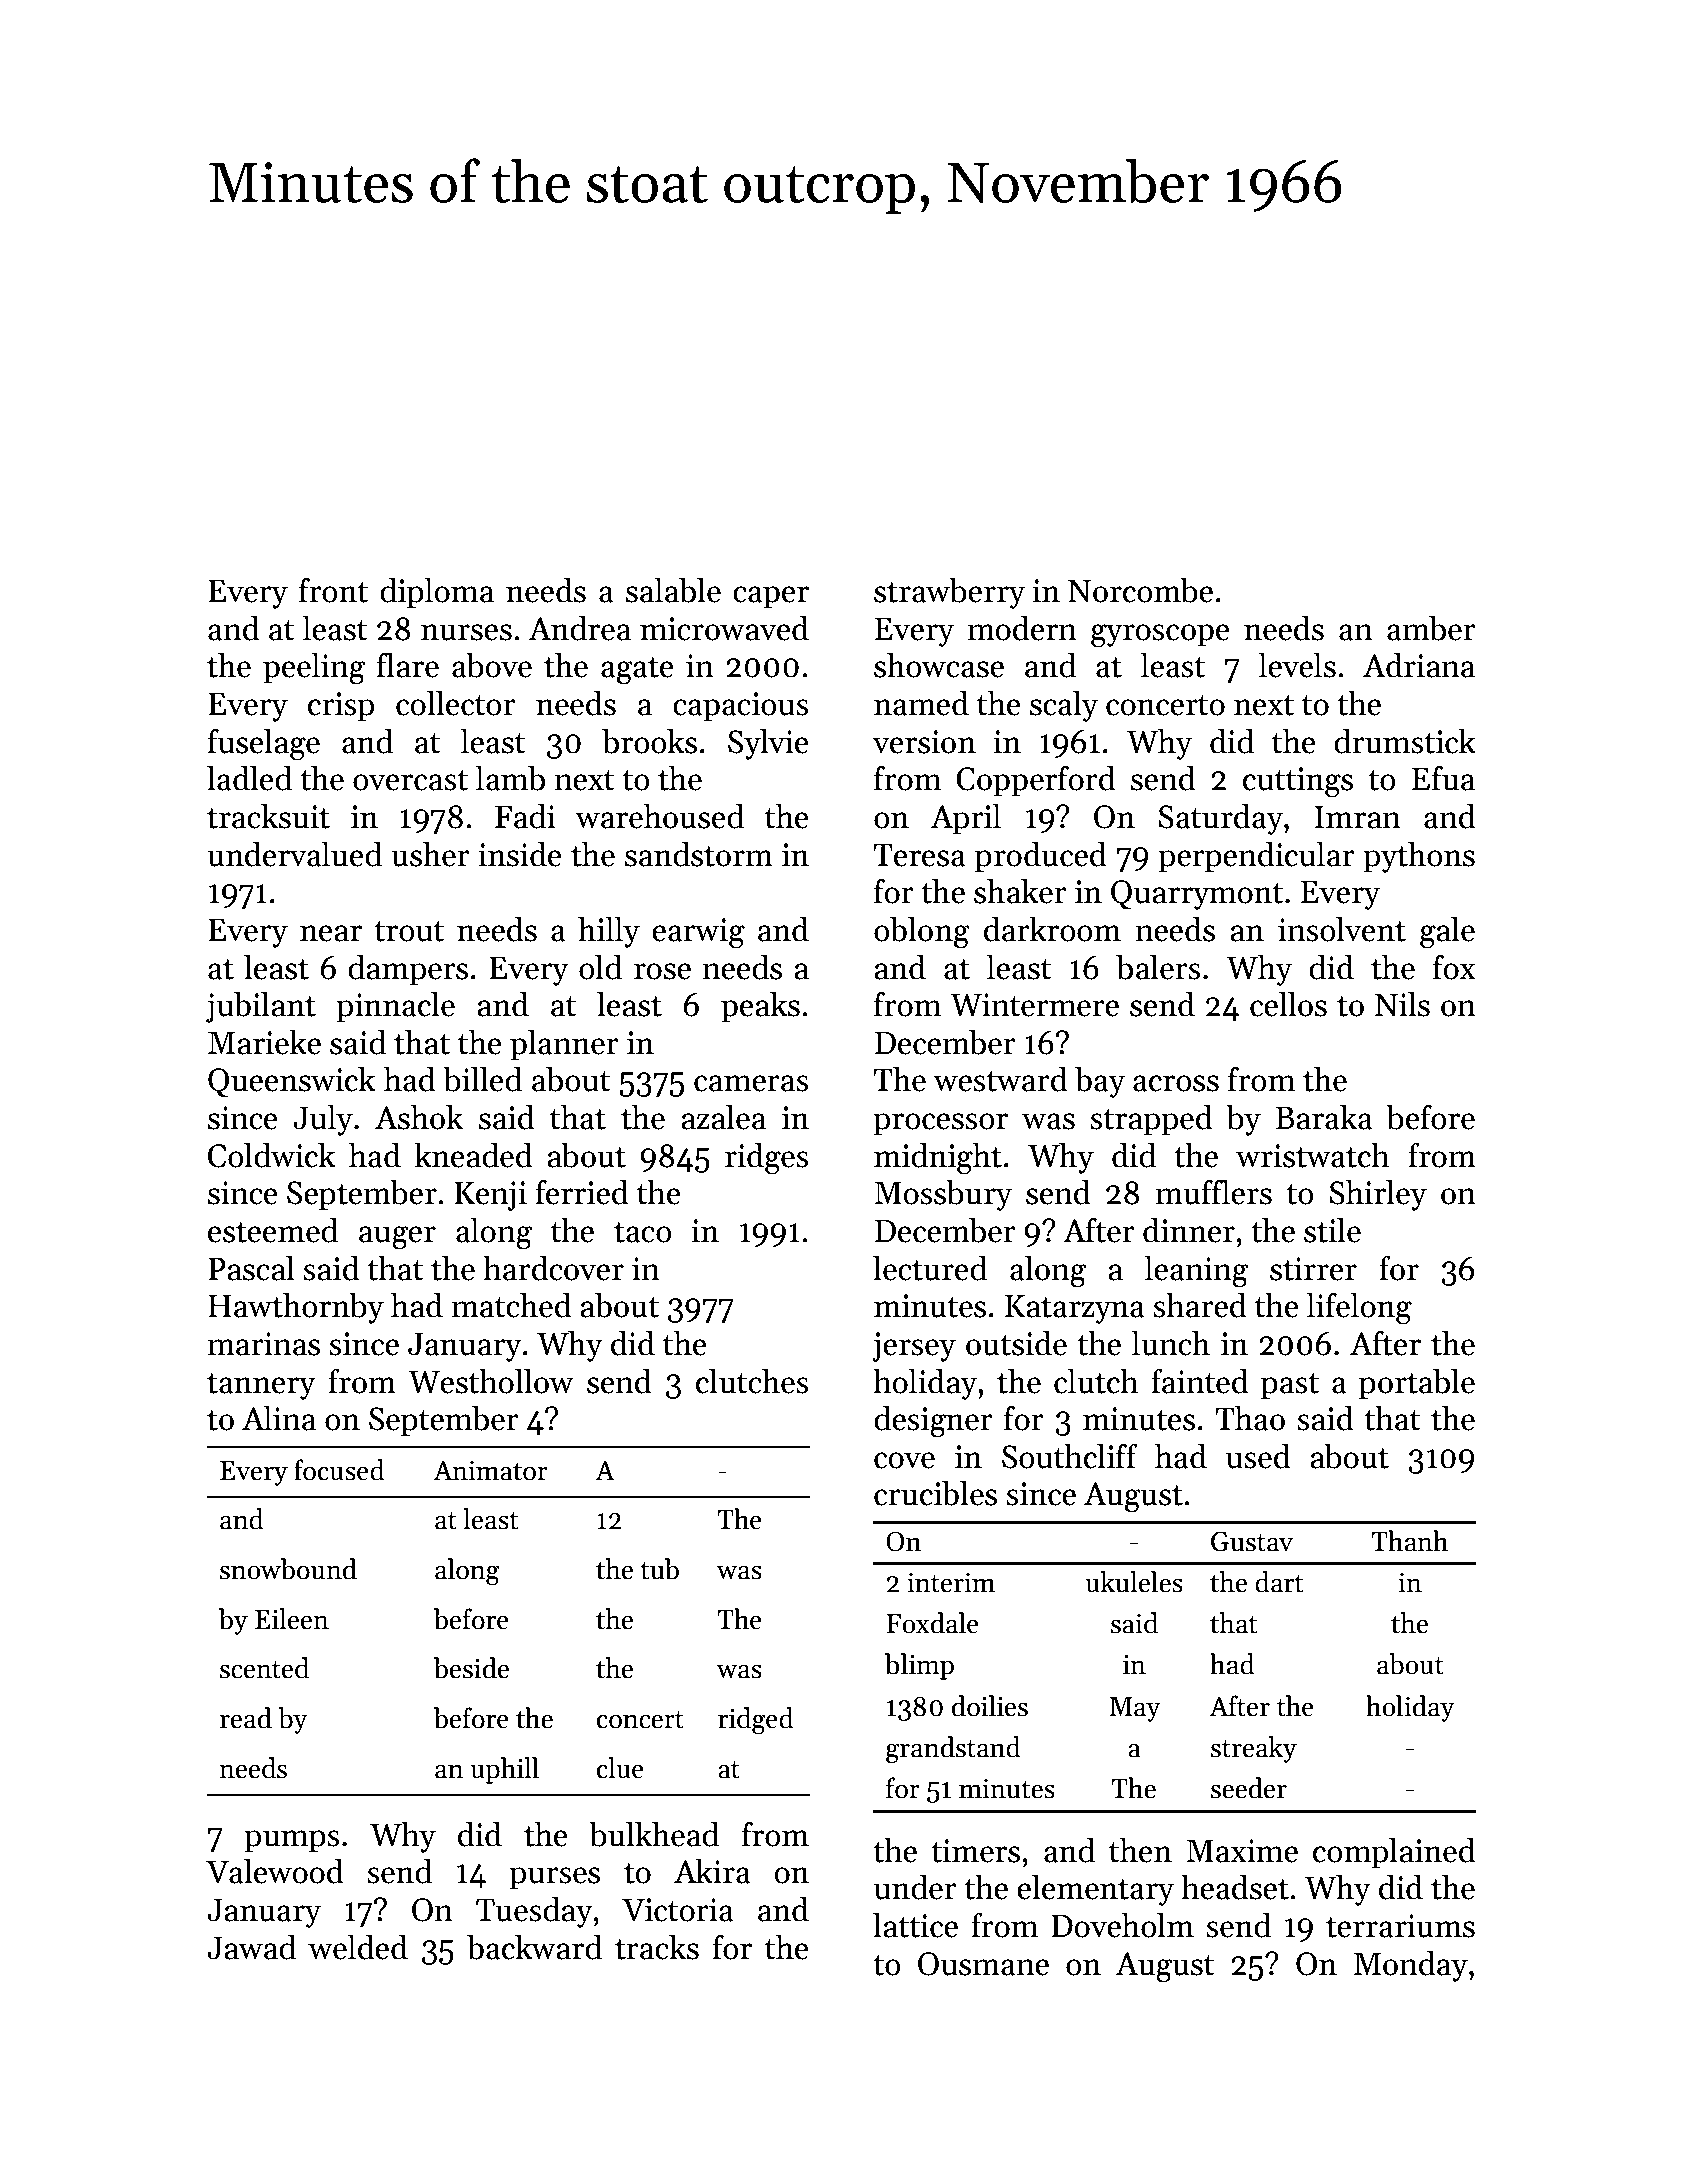 The height and width of the screenshot is (2178, 1683). I want to click on welded, so click(358, 1947).
